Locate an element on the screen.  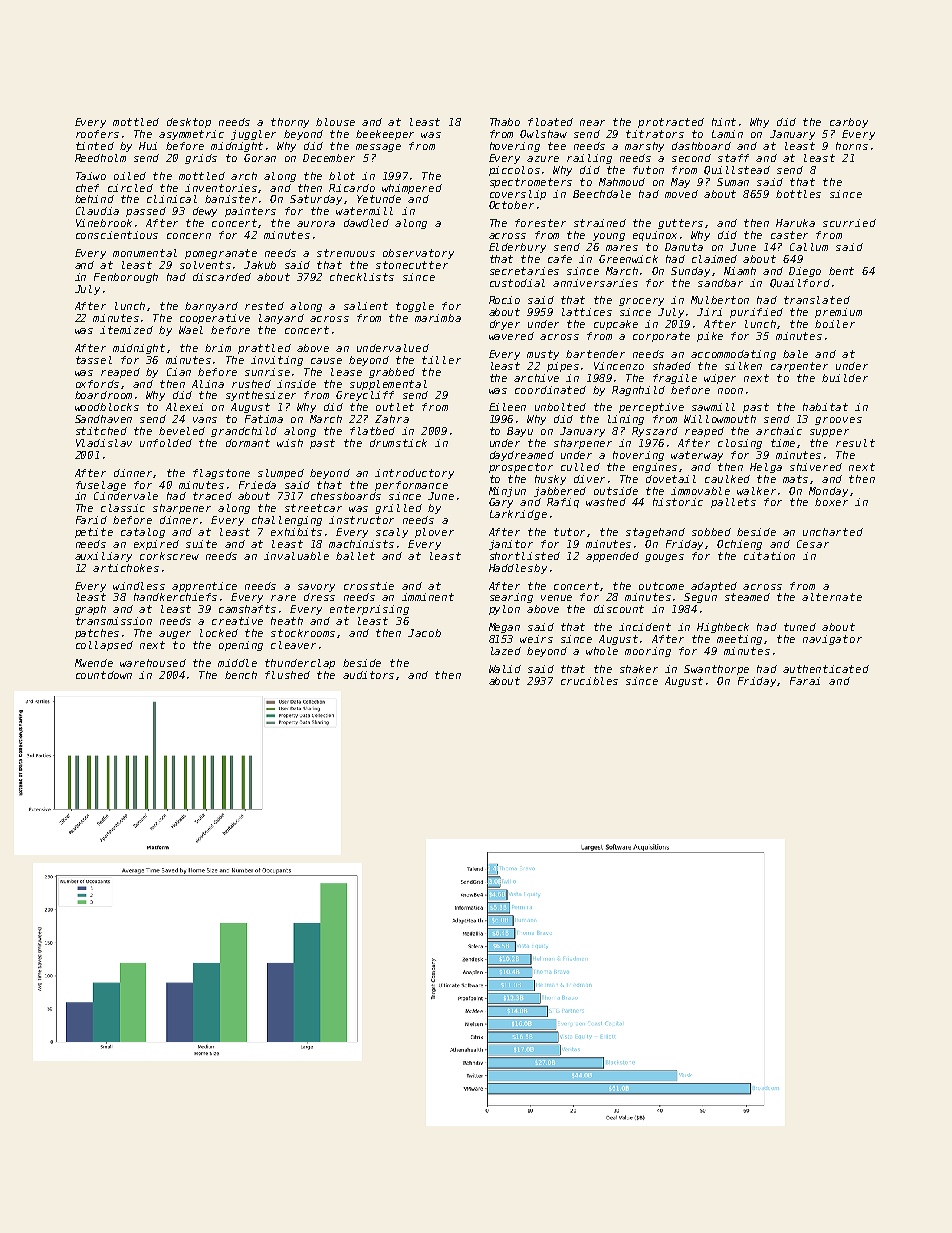
tutor is located at coordinates (571, 532).
